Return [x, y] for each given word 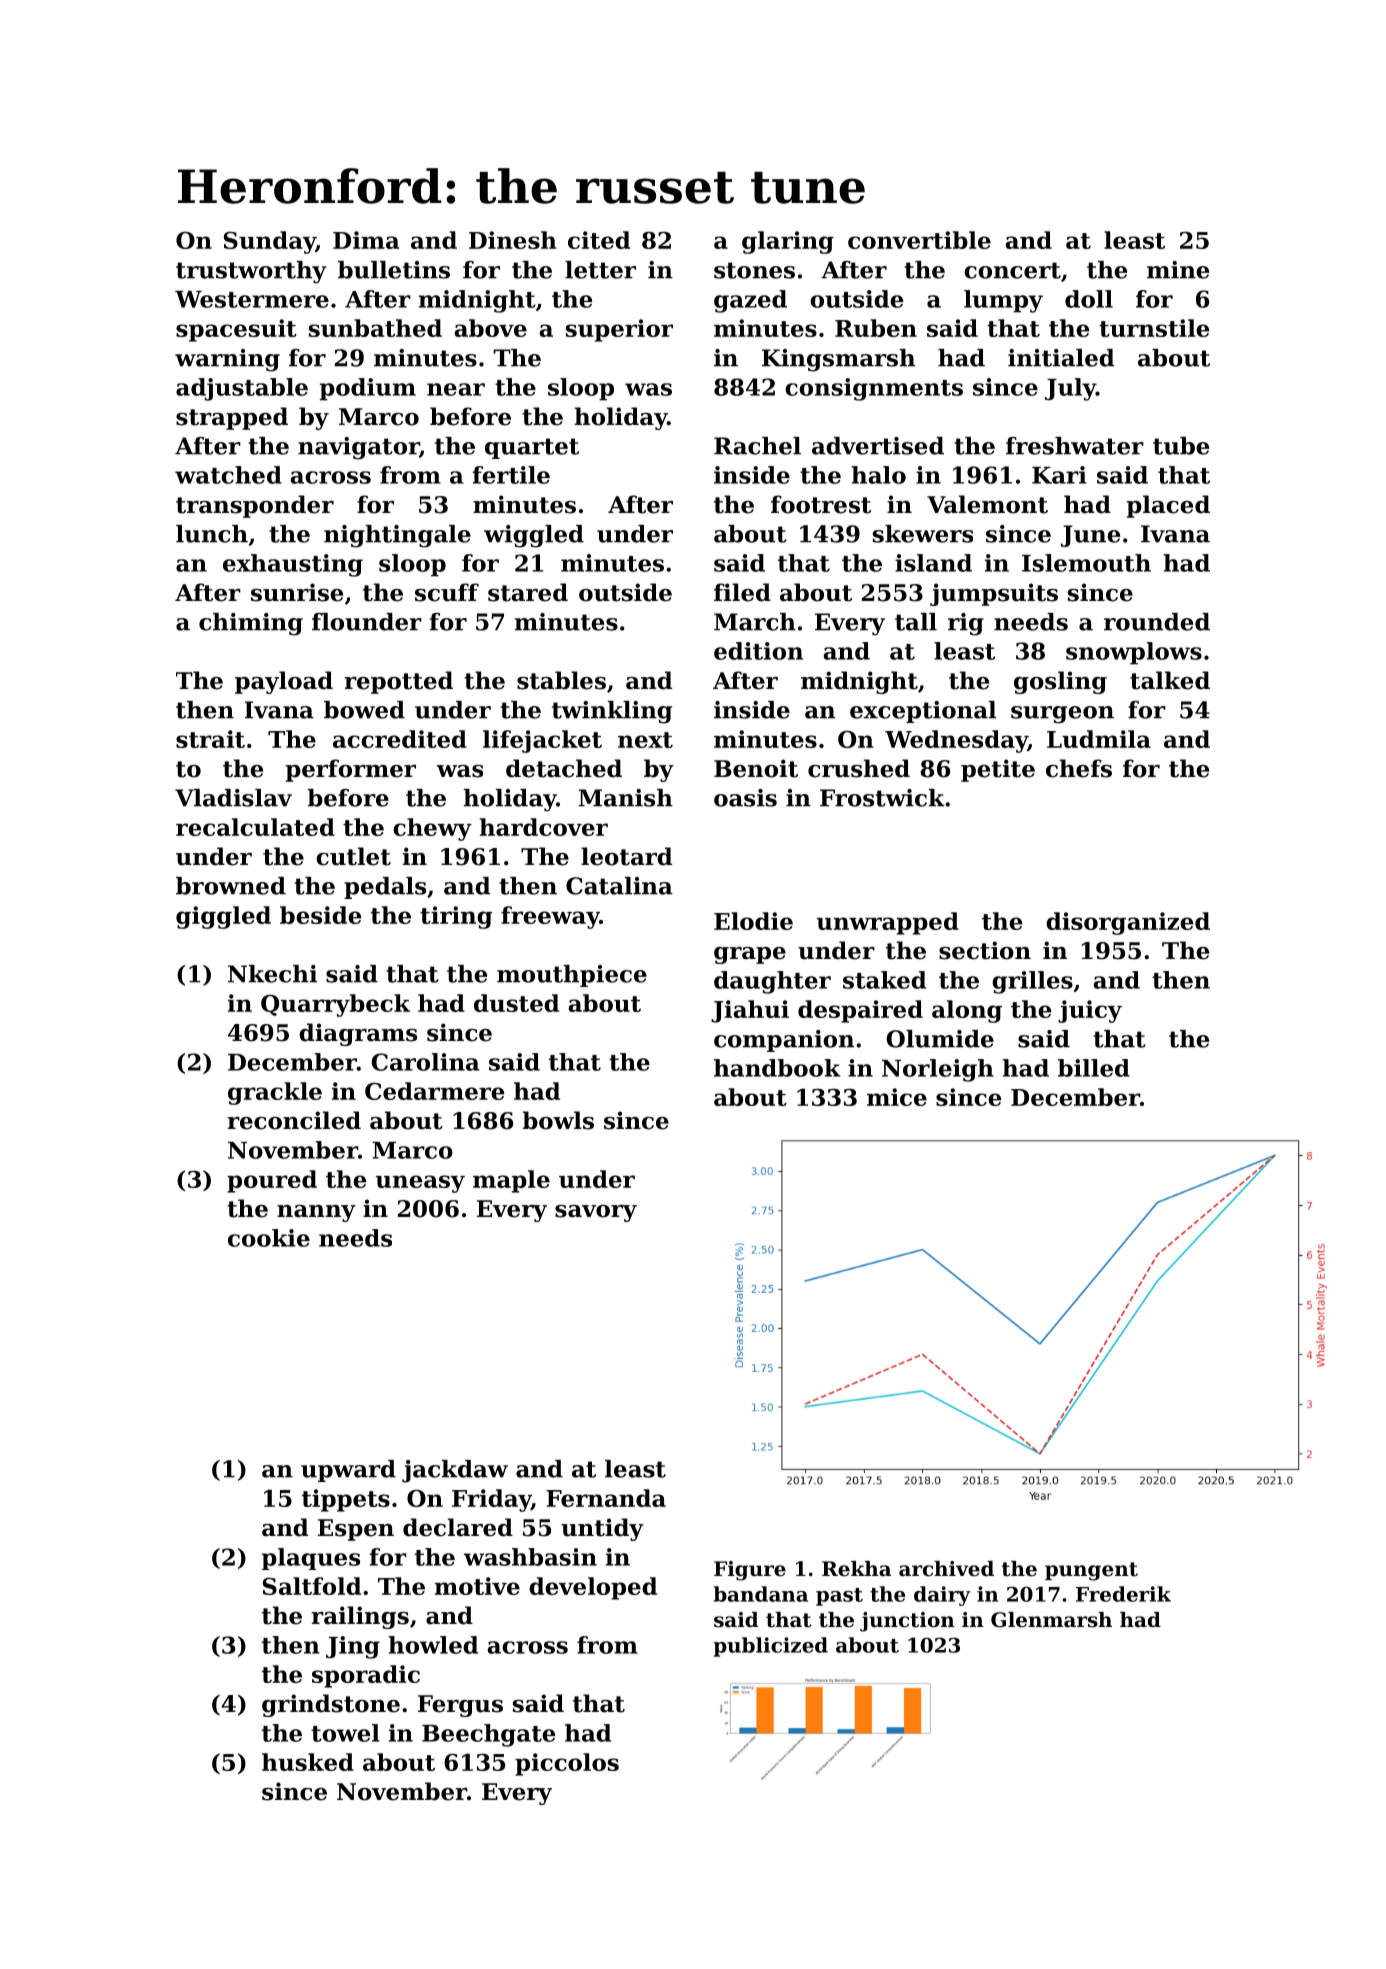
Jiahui [750, 1011]
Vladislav [233, 798]
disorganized [1128, 923]
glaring [788, 242]
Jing [353, 1647]
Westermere [252, 299]
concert [1012, 270]
